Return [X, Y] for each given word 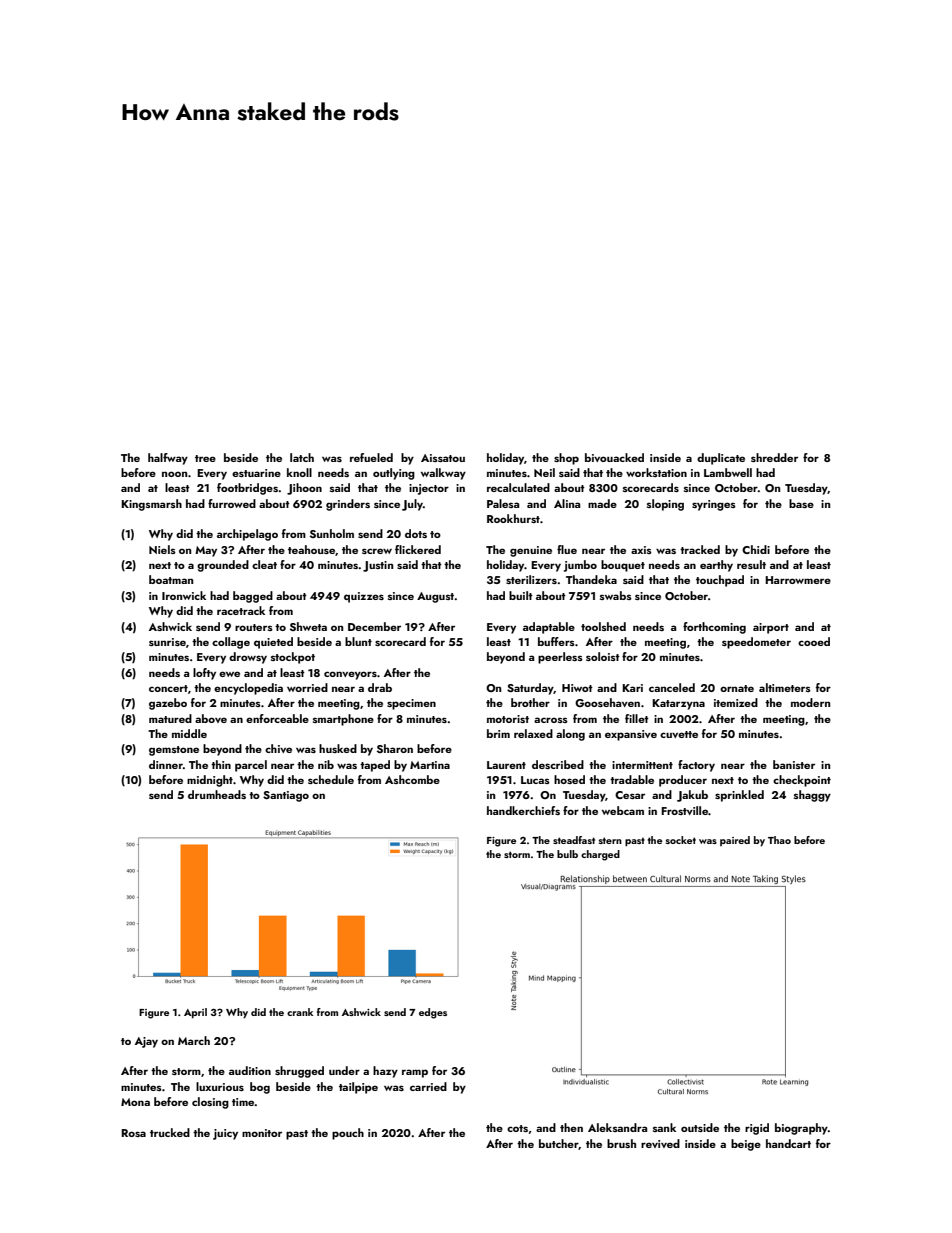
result [751, 564]
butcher [559, 1144]
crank [300, 1012]
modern [810, 702]
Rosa [133, 1133]
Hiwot [577, 688]
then [571, 1127]
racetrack [241, 610]
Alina [567, 503]
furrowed [232, 503]
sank [664, 1127]
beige [746, 1145]
